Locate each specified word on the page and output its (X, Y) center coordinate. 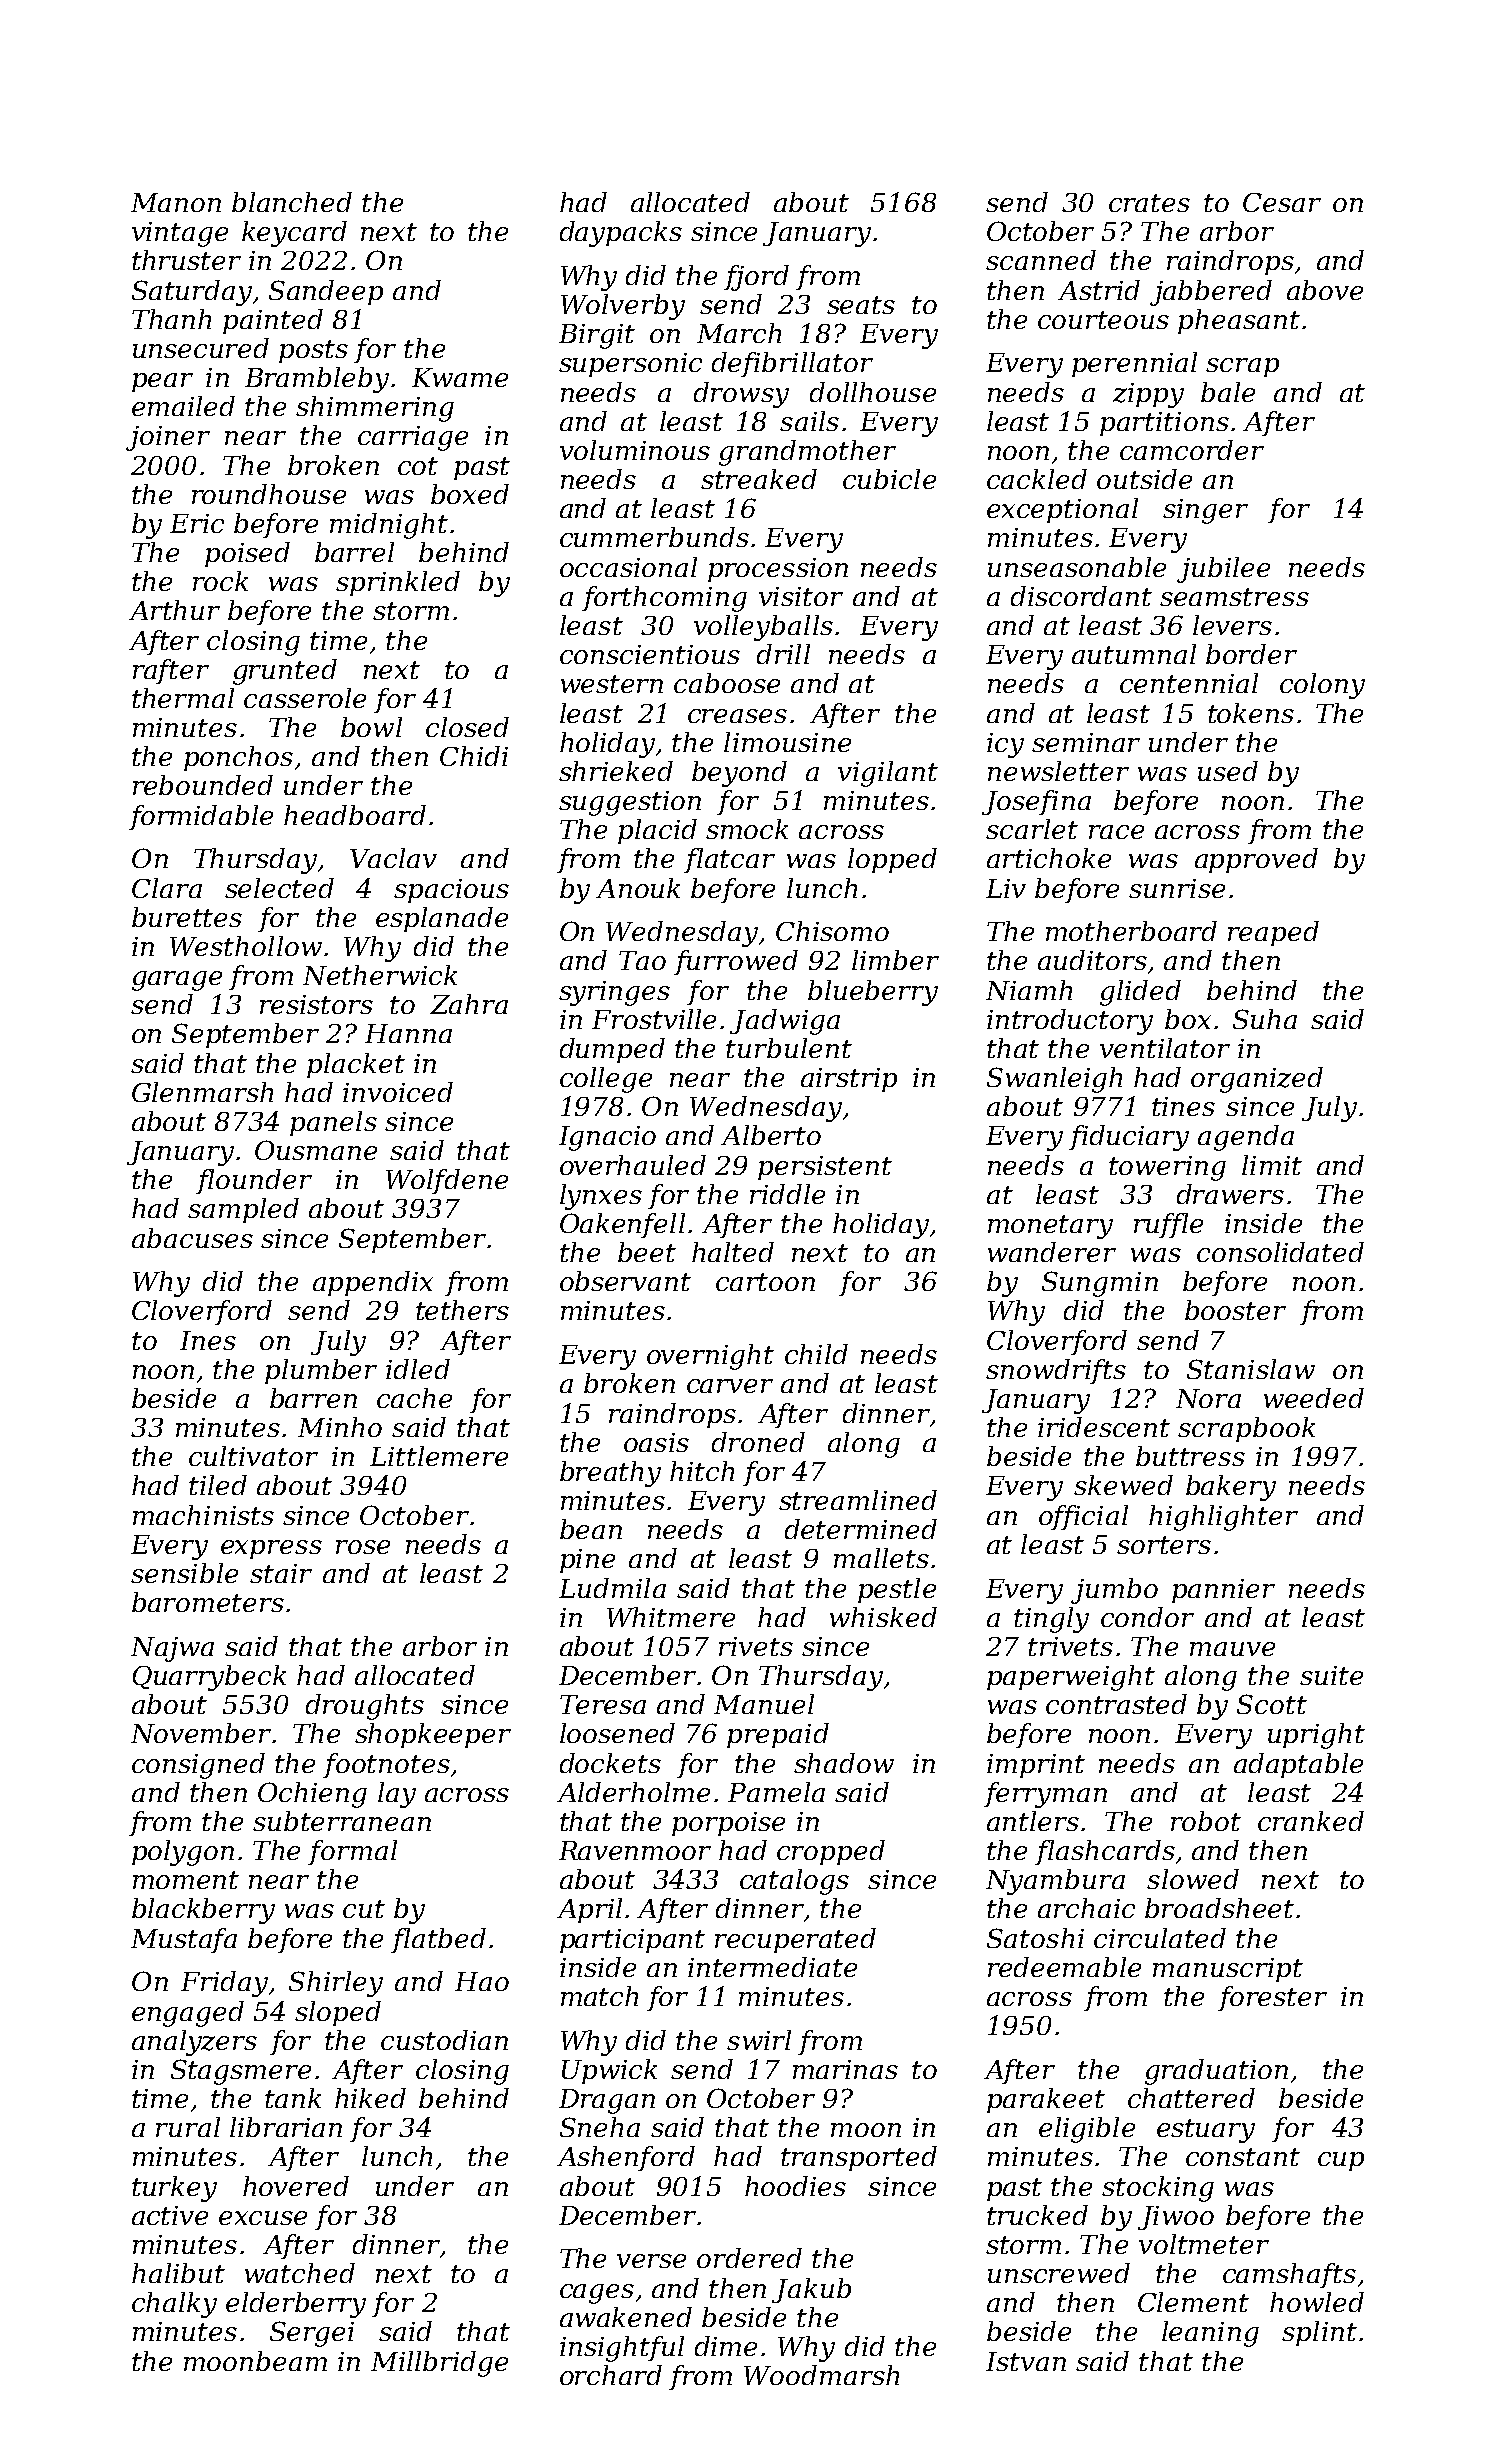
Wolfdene (447, 1181)
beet (647, 1252)
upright (1316, 1736)
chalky (174, 2305)
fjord (756, 278)
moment (186, 1880)
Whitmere (671, 1617)
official (1083, 1517)
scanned (1041, 260)
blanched (292, 202)
